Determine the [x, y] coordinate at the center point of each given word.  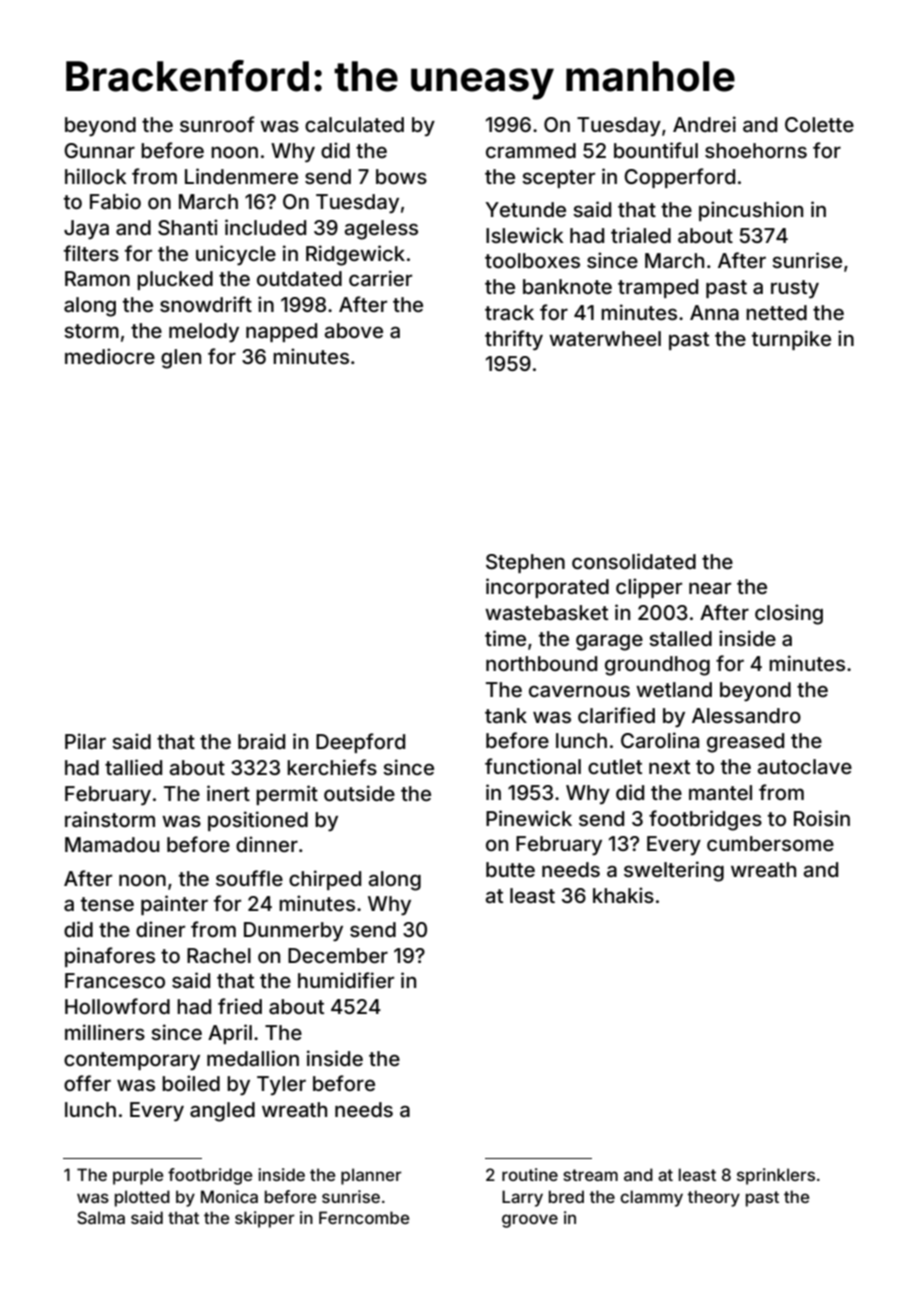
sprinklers [776, 1176]
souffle [249, 878]
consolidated [634, 561]
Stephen [525, 563]
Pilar [85, 741]
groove [530, 1221]
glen [181, 359]
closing [789, 614]
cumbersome [770, 843]
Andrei [704, 124]
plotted [142, 1198]
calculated [354, 124]
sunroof [217, 124]
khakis [623, 895]
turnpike [791, 340]
